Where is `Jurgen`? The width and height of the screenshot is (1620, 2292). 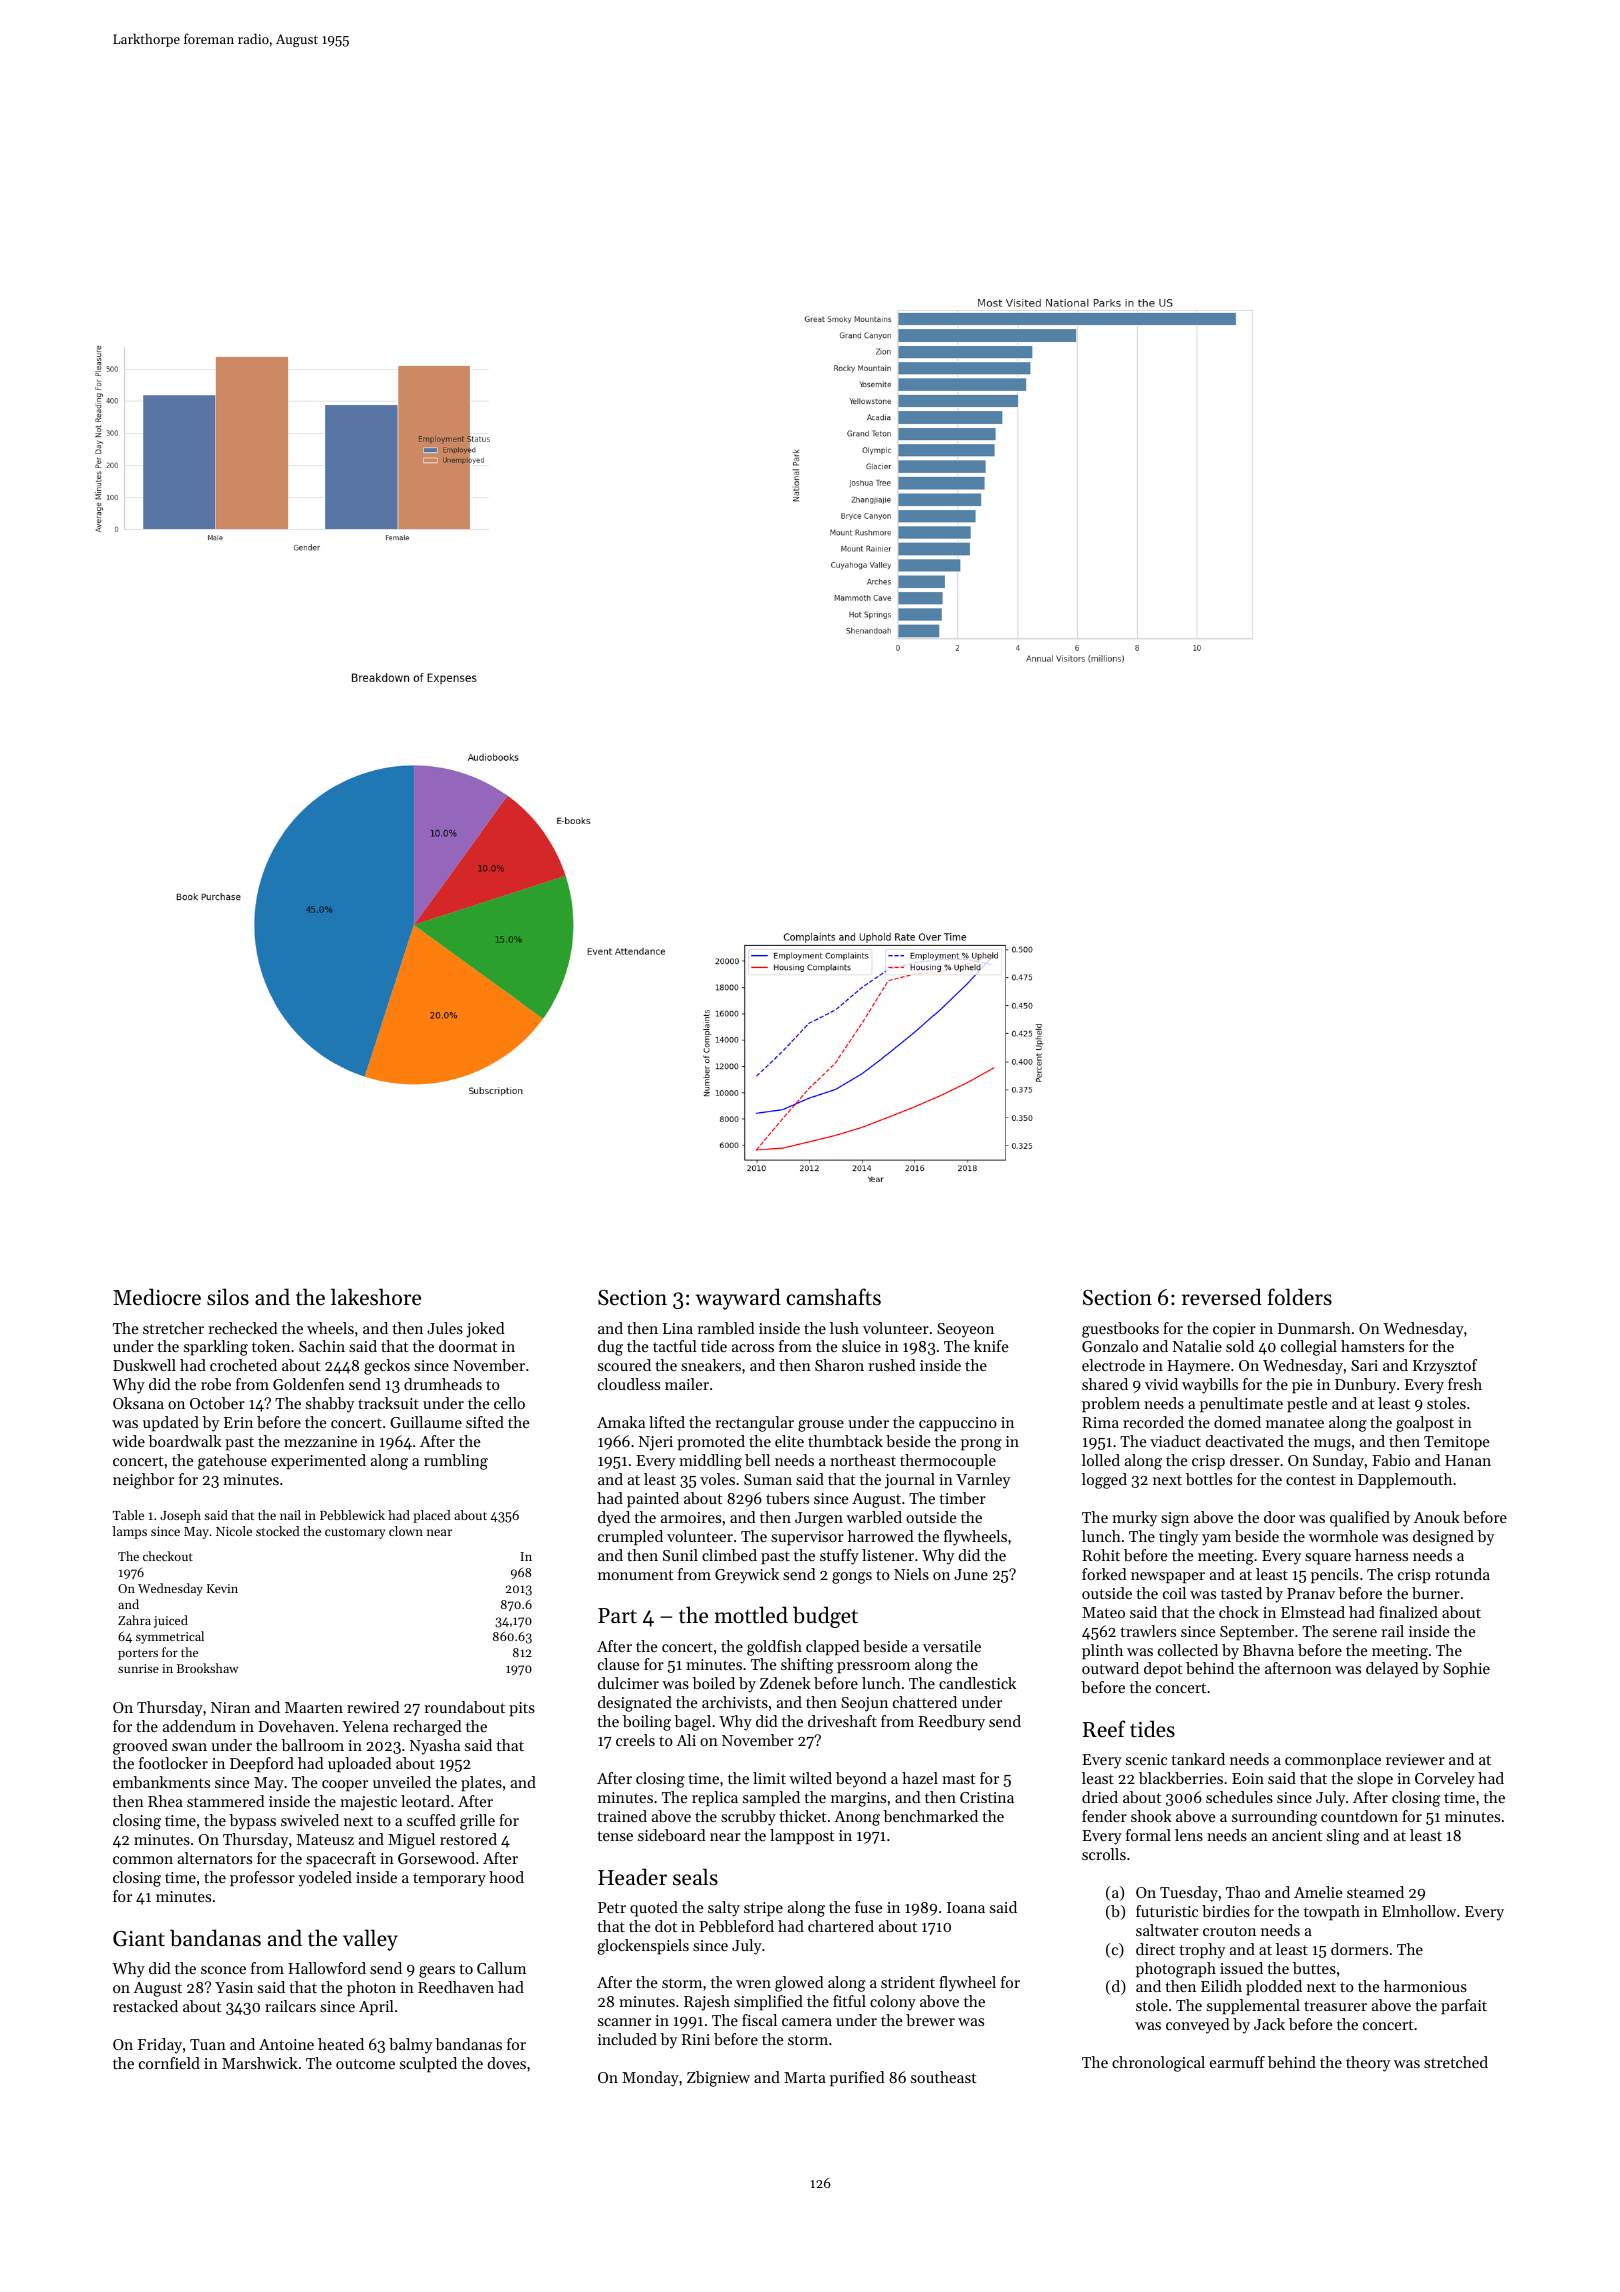 Jurgen is located at coordinates (819, 1519).
